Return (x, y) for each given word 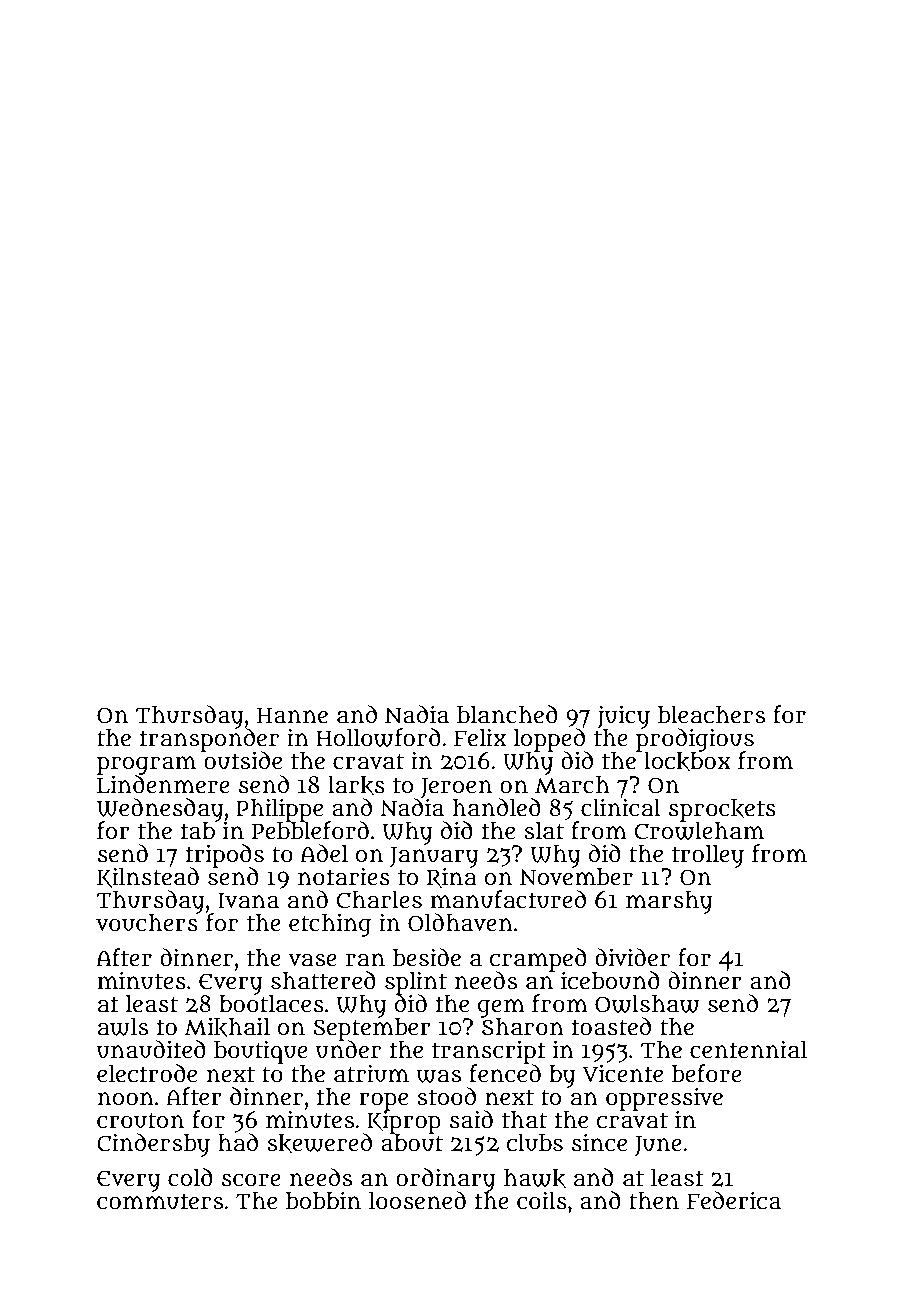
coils (542, 1200)
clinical (621, 807)
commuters (160, 1201)
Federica (734, 1200)
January (434, 857)
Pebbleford (310, 830)
